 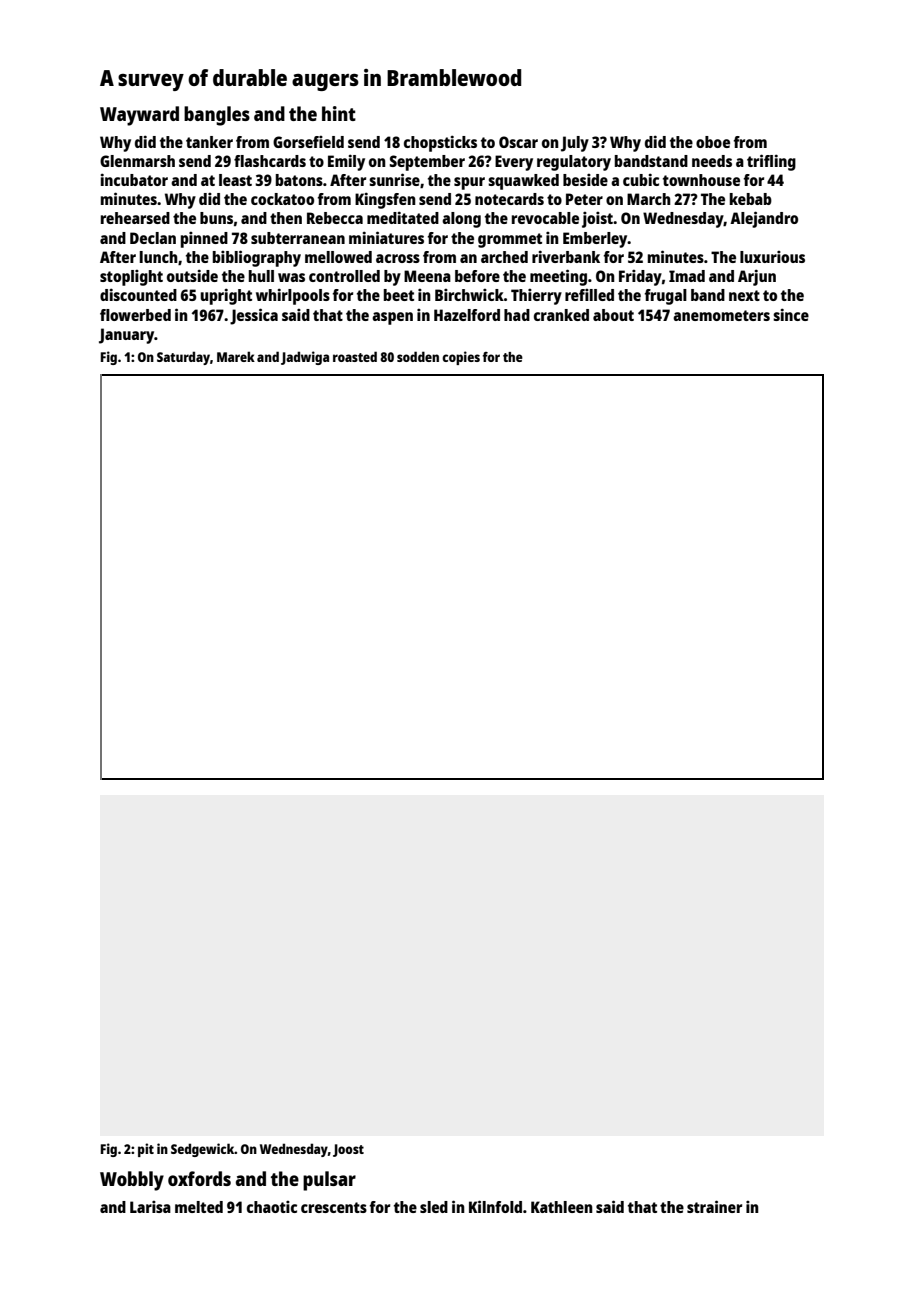 I want to click on oboe, so click(x=713, y=142).
